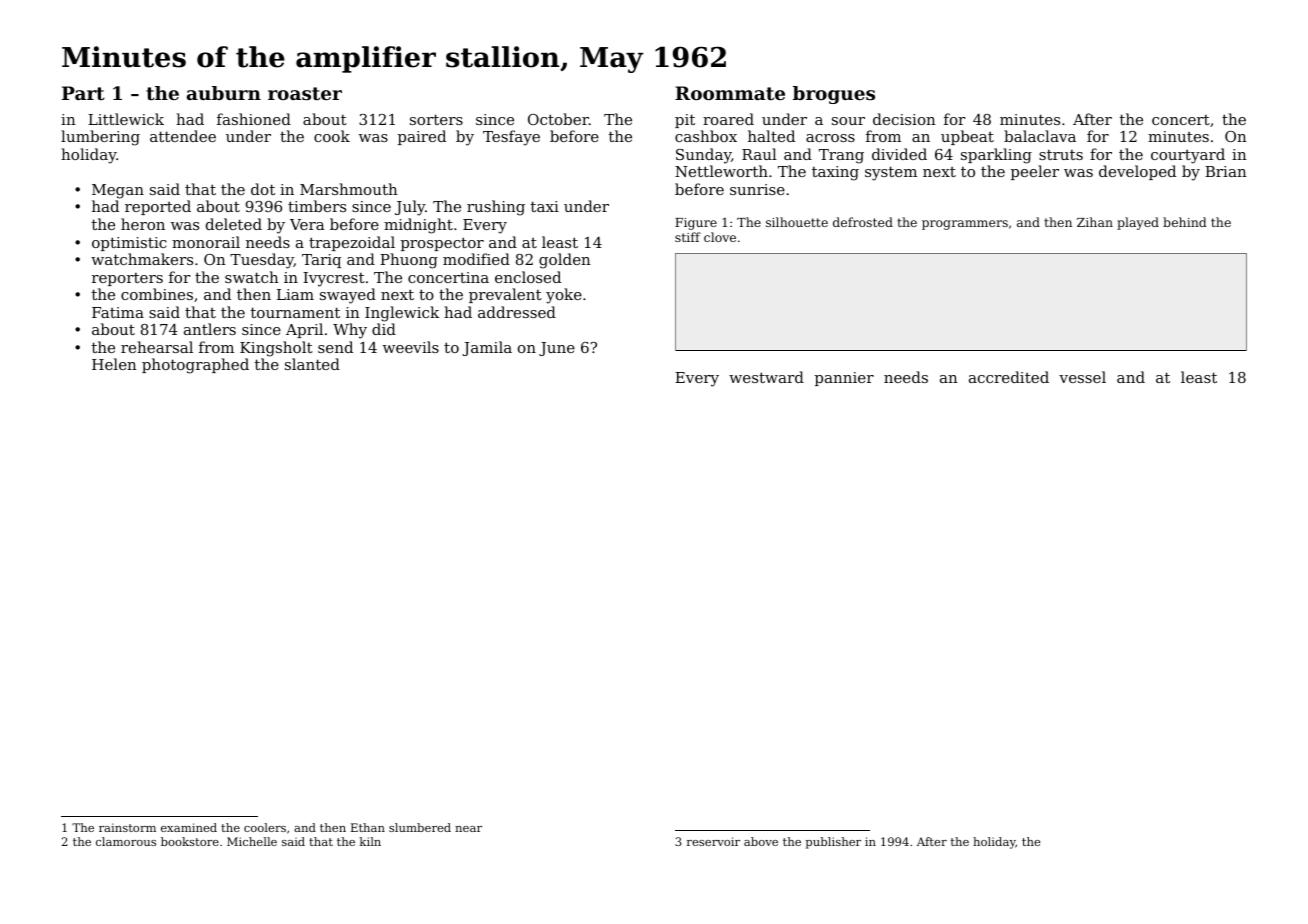  What do you see at coordinates (557, 349) in the screenshot?
I see `June` at bounding box center [557, 349].
